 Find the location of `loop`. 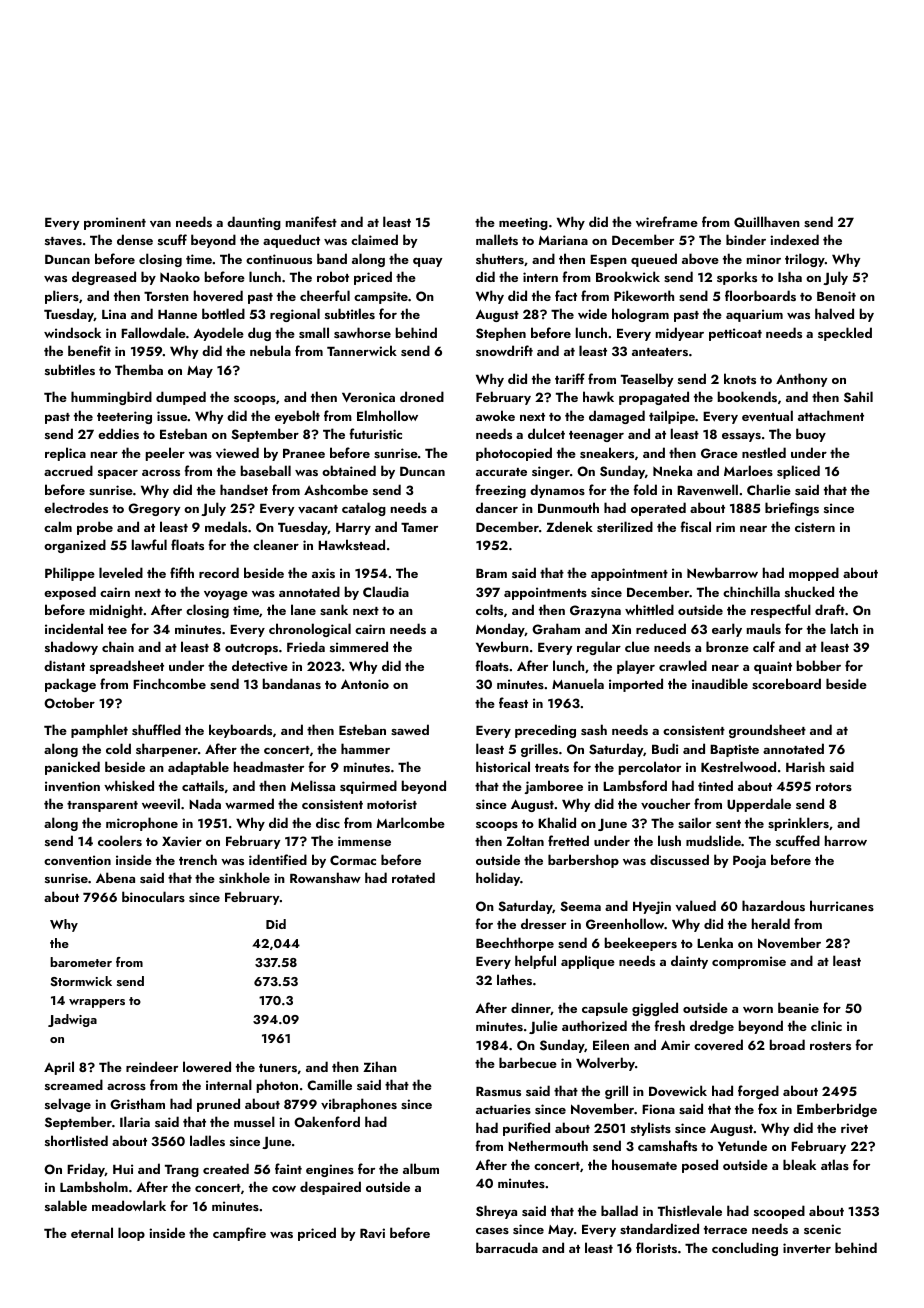

loop is located at coordinates (131, 1234).
